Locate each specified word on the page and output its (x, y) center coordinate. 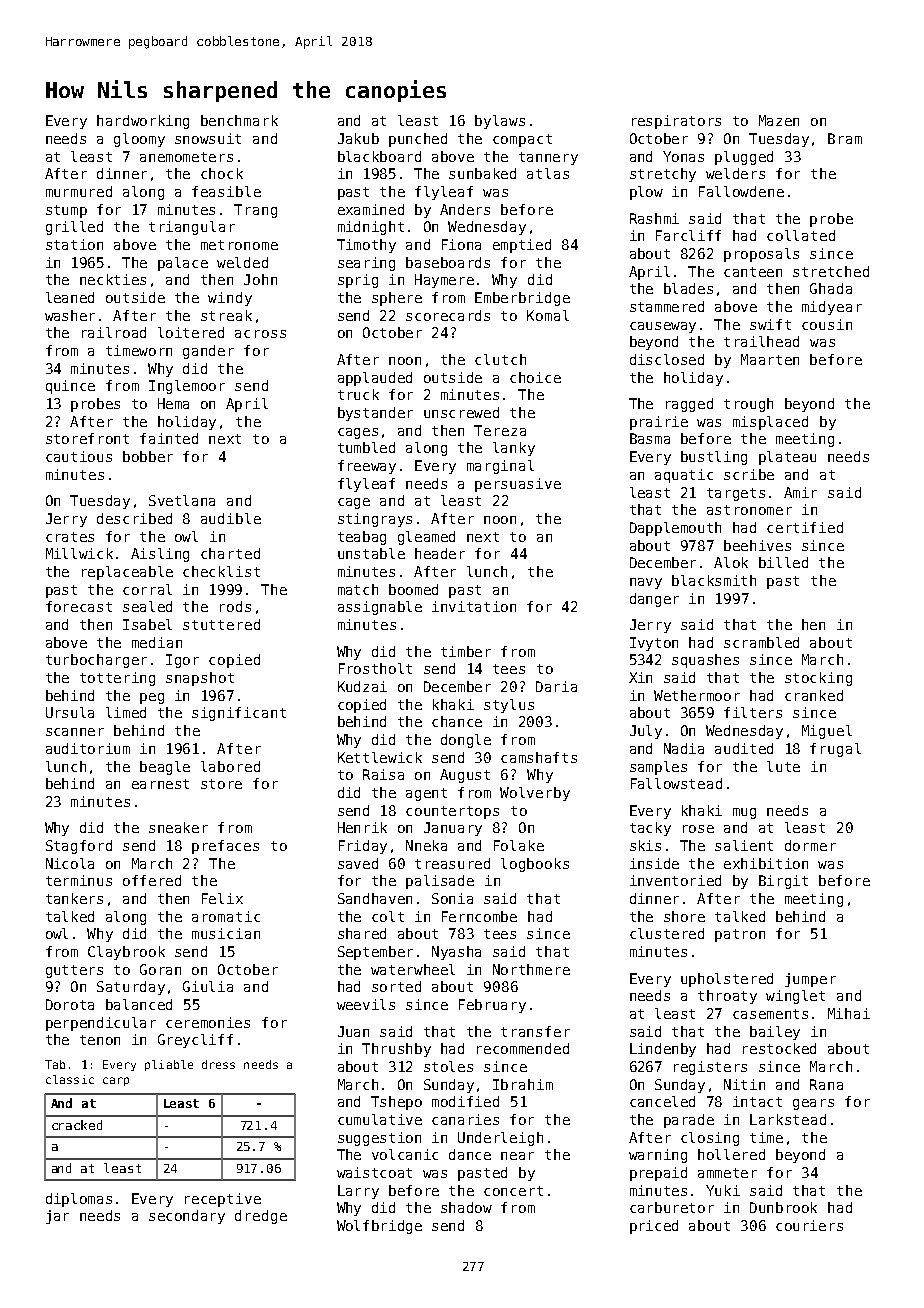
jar (57, 1217)
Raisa (383, 774)
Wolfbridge (379, 1227)
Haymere (444, 281)
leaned (70, 297)
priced (654, 1227)
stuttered (221, 624)
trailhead (761, 341)
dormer (810, 845)
